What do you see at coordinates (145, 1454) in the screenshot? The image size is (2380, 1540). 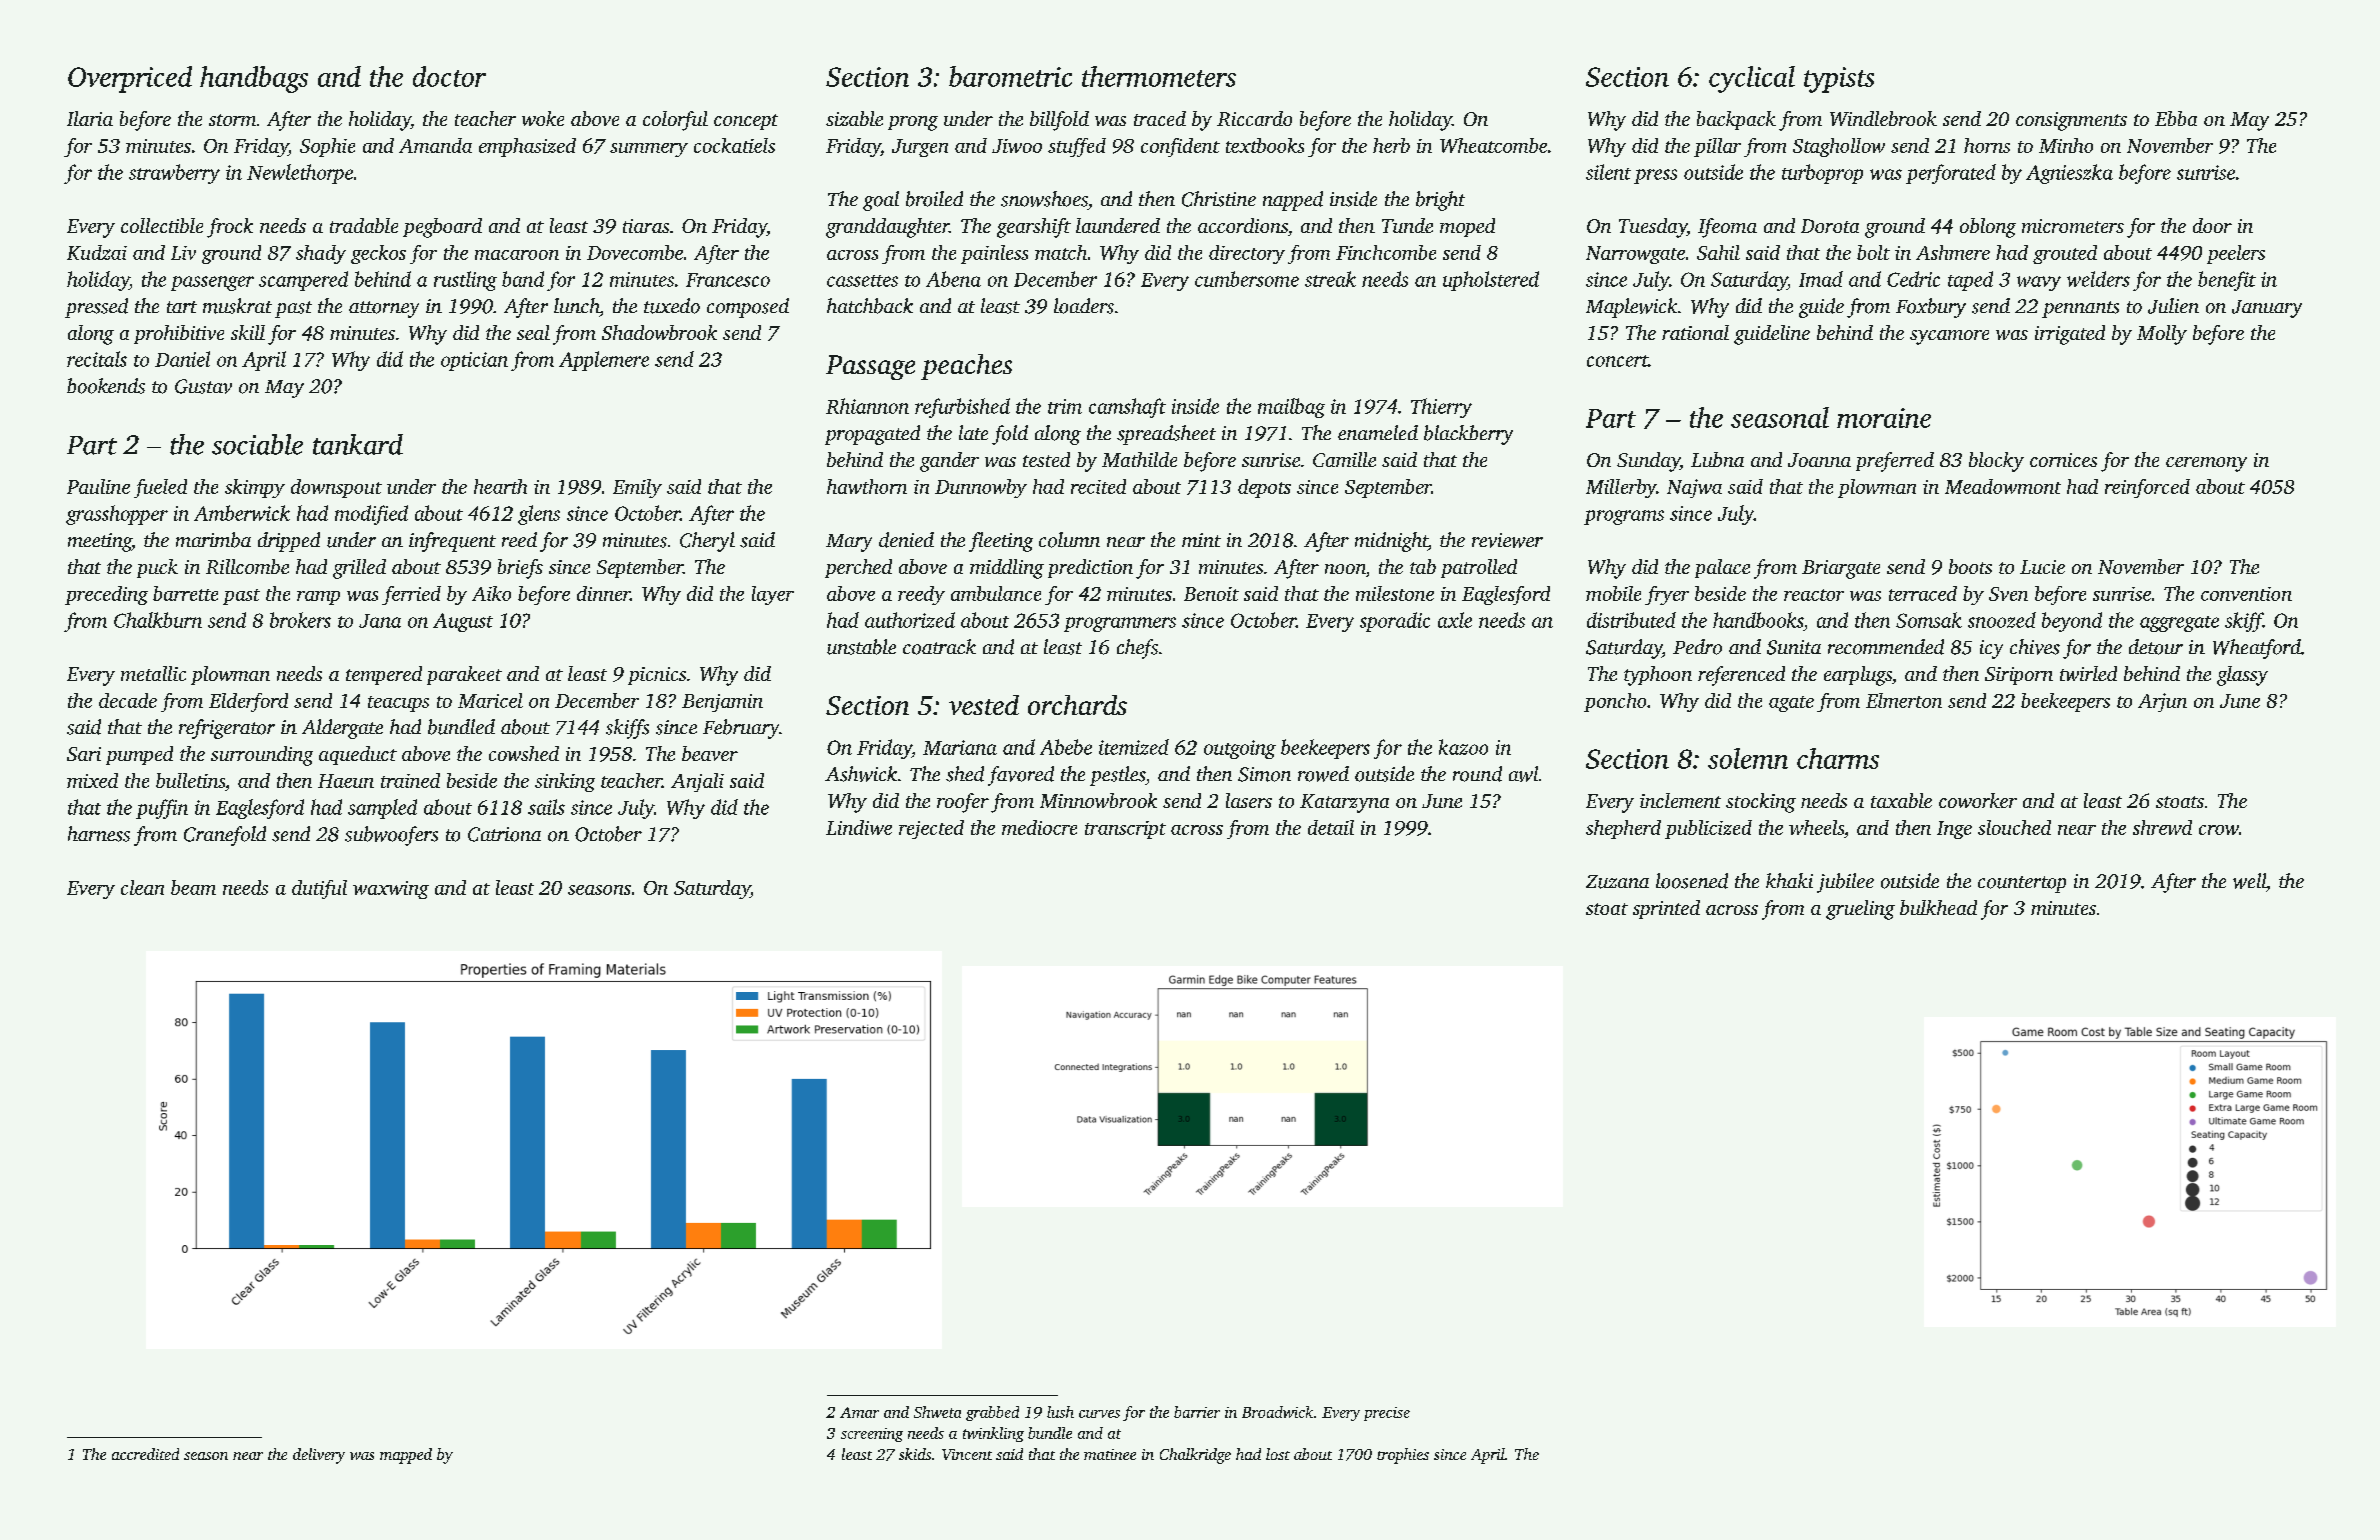 I see `accredited` at bounding box center [145, 1454].
